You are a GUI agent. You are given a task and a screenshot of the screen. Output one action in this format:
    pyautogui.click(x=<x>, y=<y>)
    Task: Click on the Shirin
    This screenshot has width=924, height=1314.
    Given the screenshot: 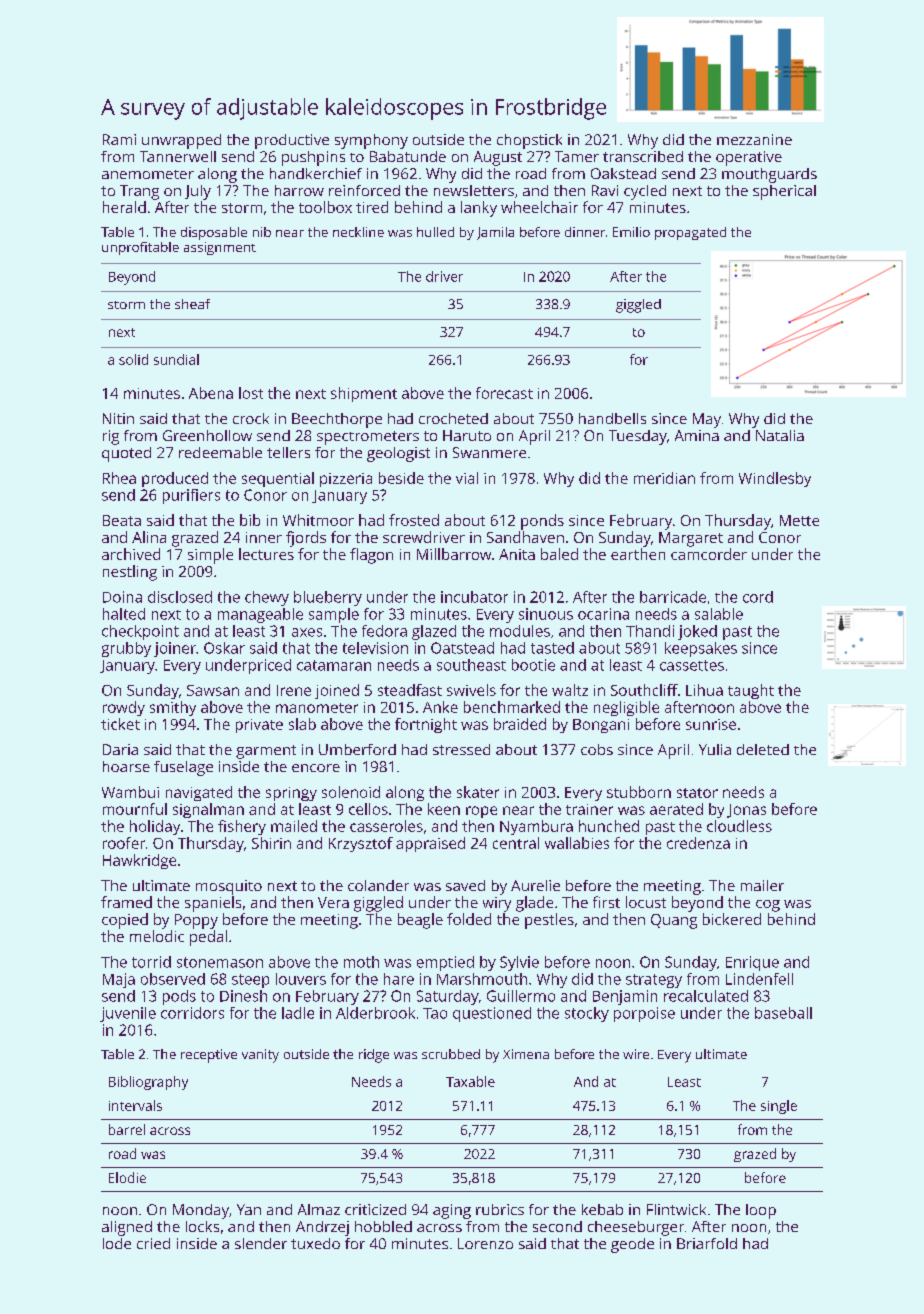 What is the action you would take?
    pyautogui.click(x=271, y=843)
